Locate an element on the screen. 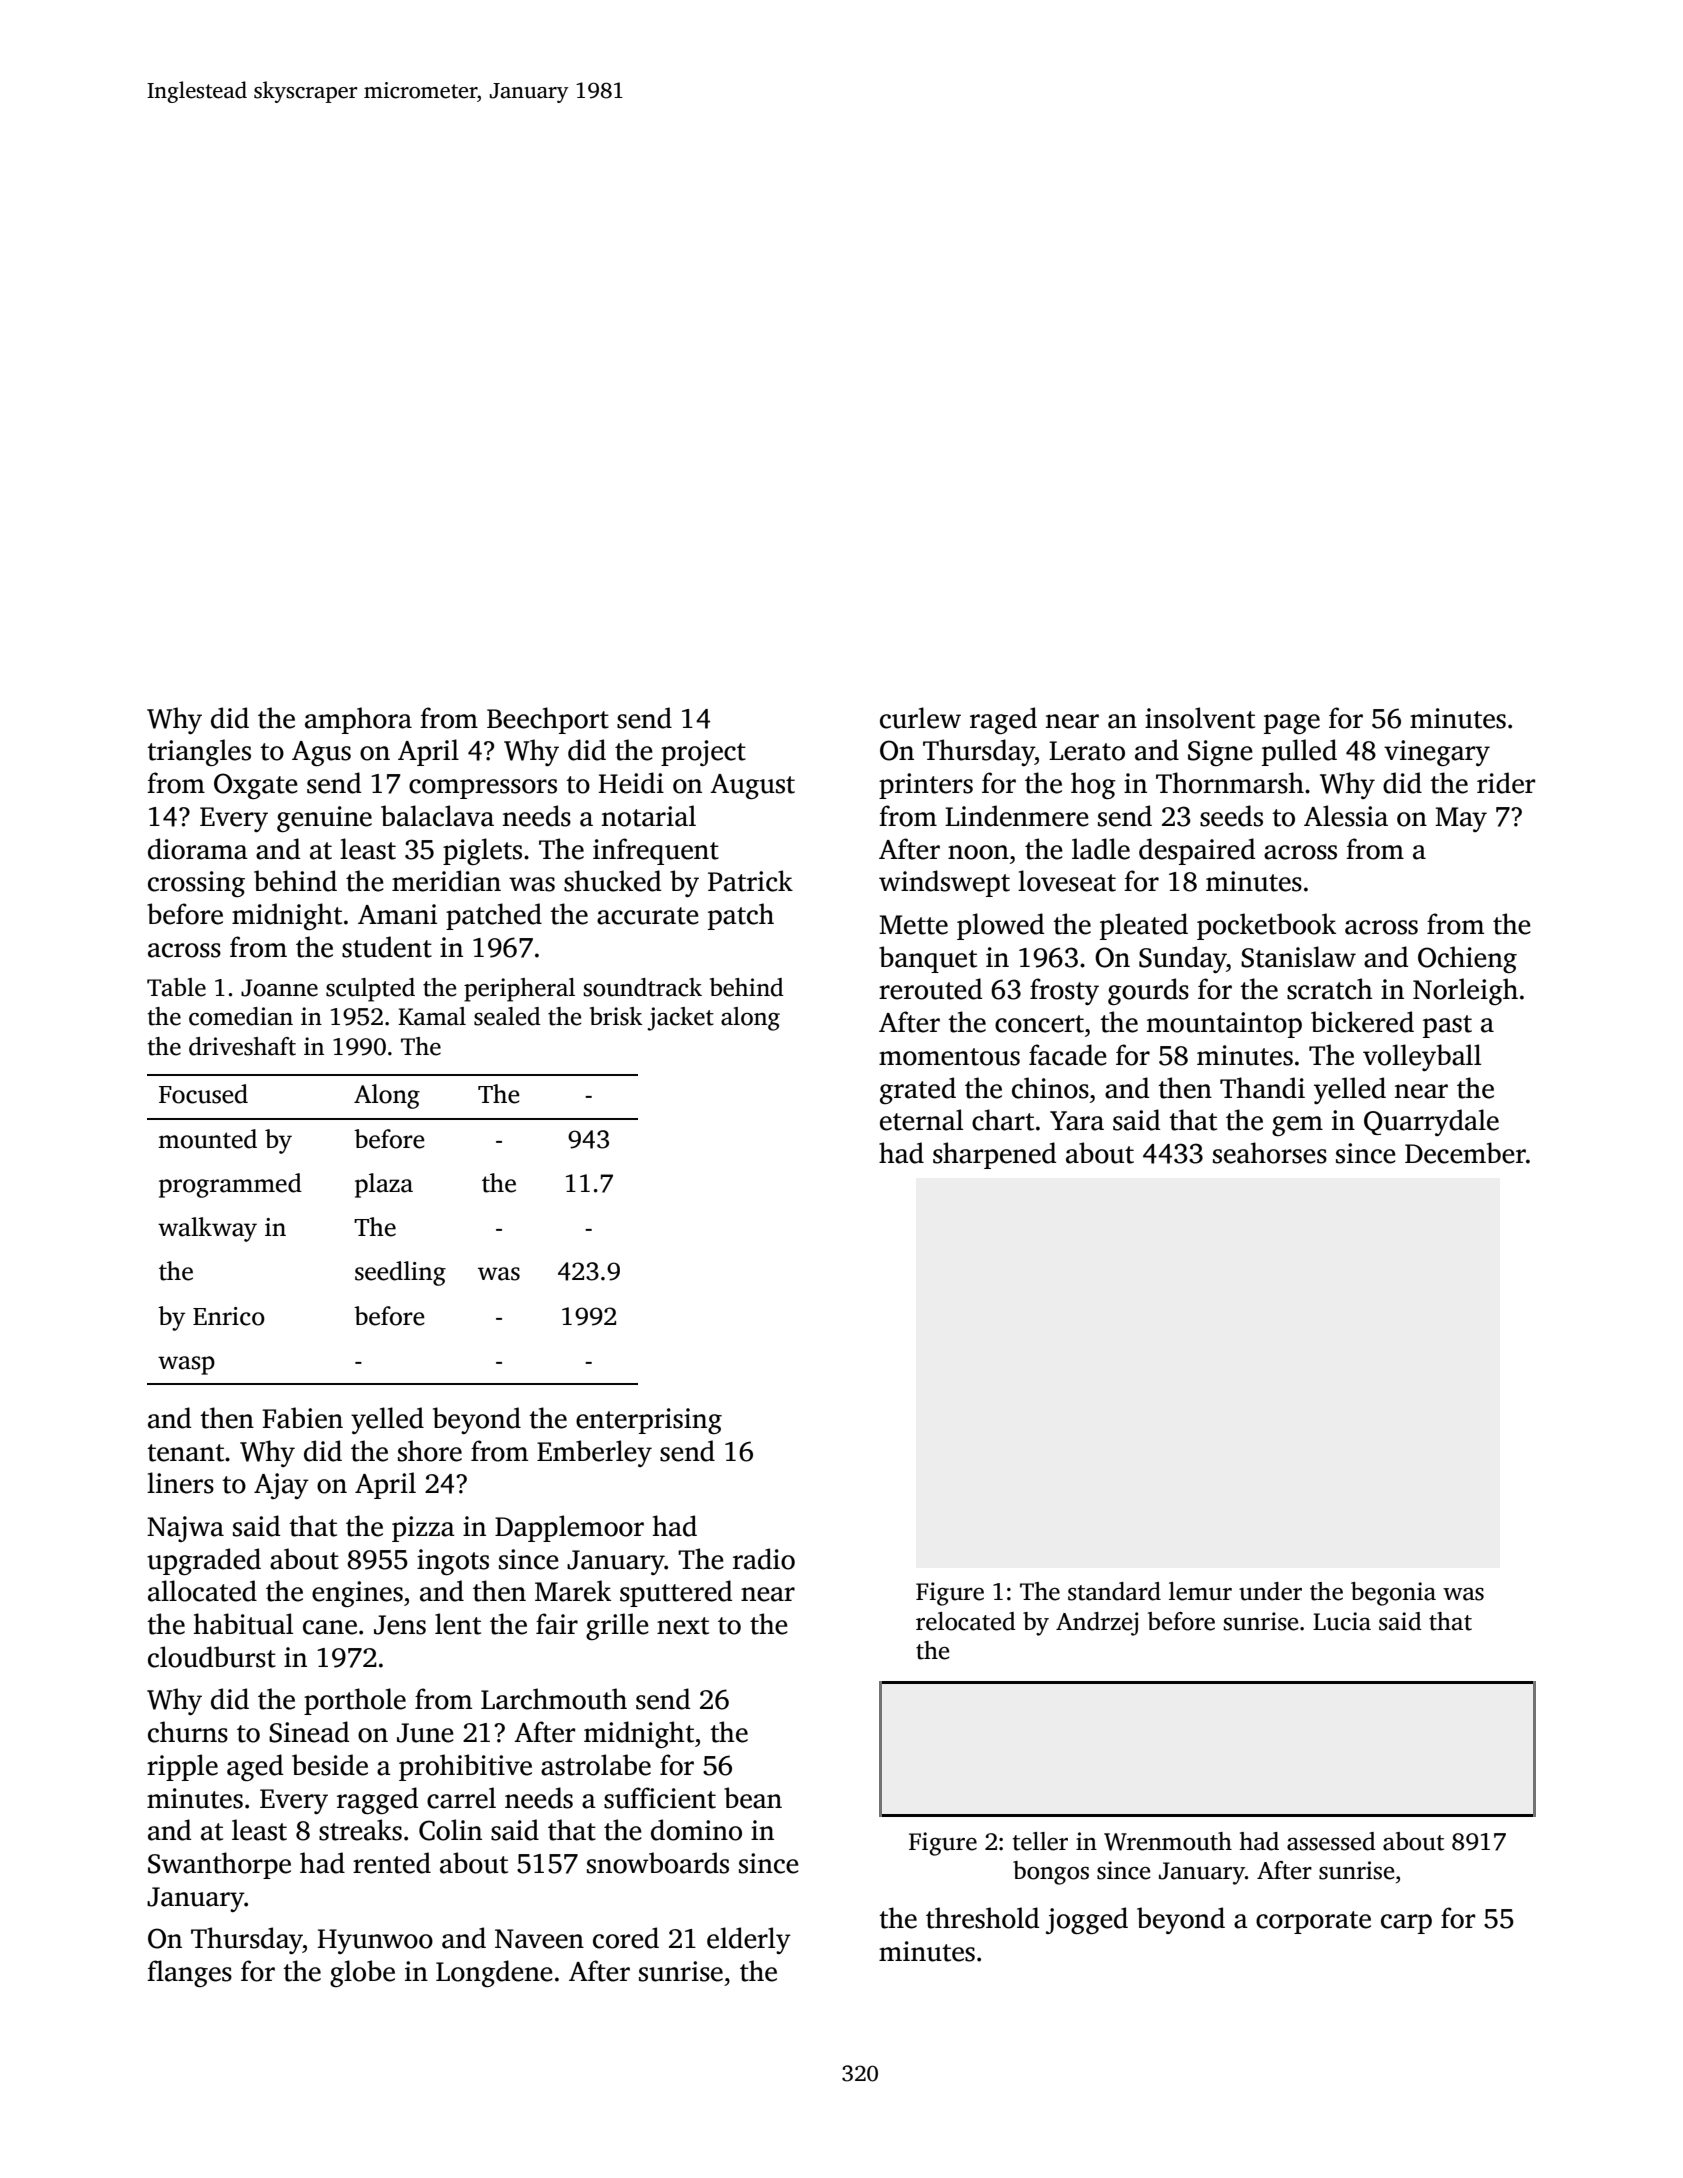 The width and height of the screenshot is (1683, 2178). page is located at coordinates (1292, 724).
